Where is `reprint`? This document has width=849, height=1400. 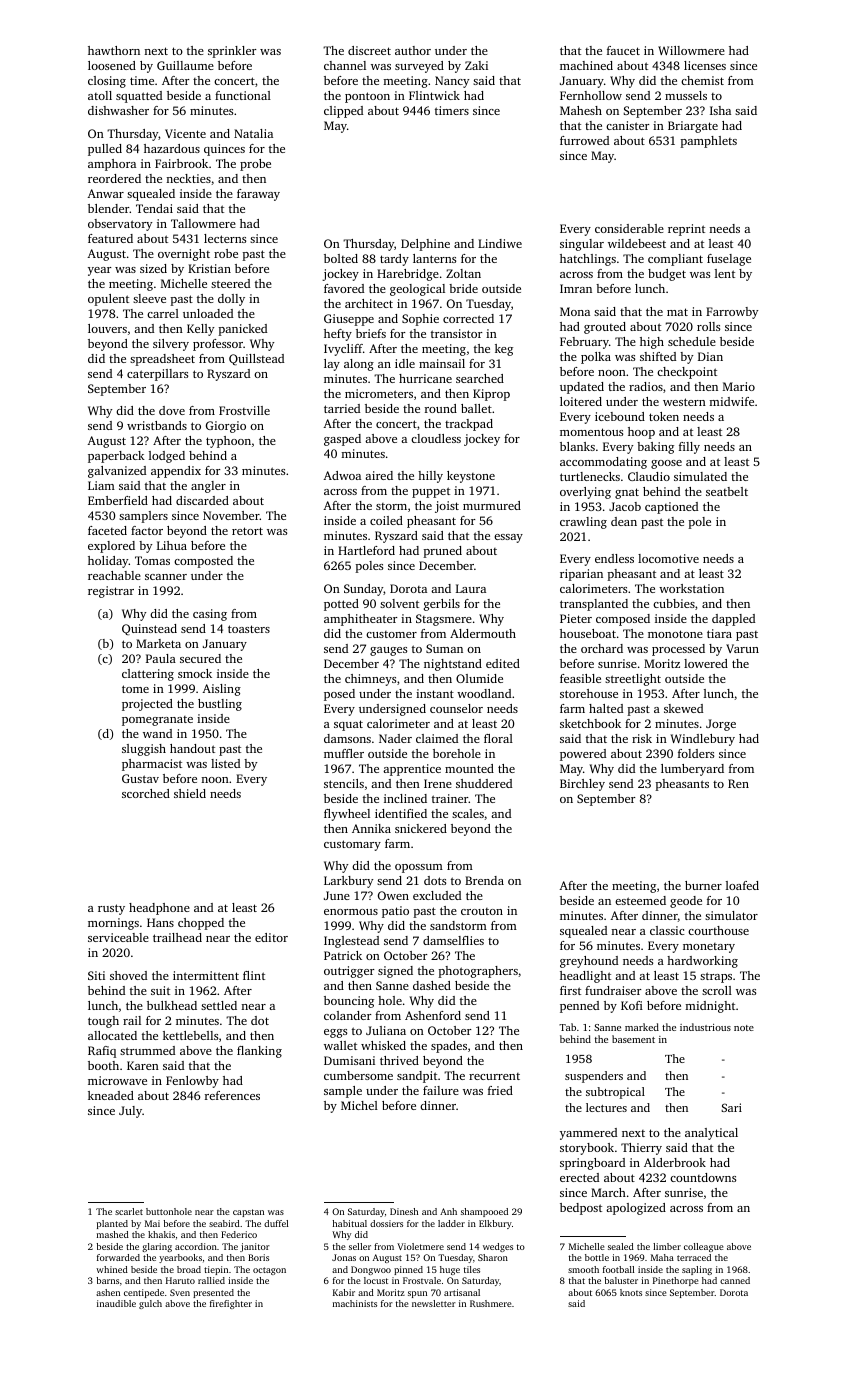
reprint is located at coordinates (686, 230).
